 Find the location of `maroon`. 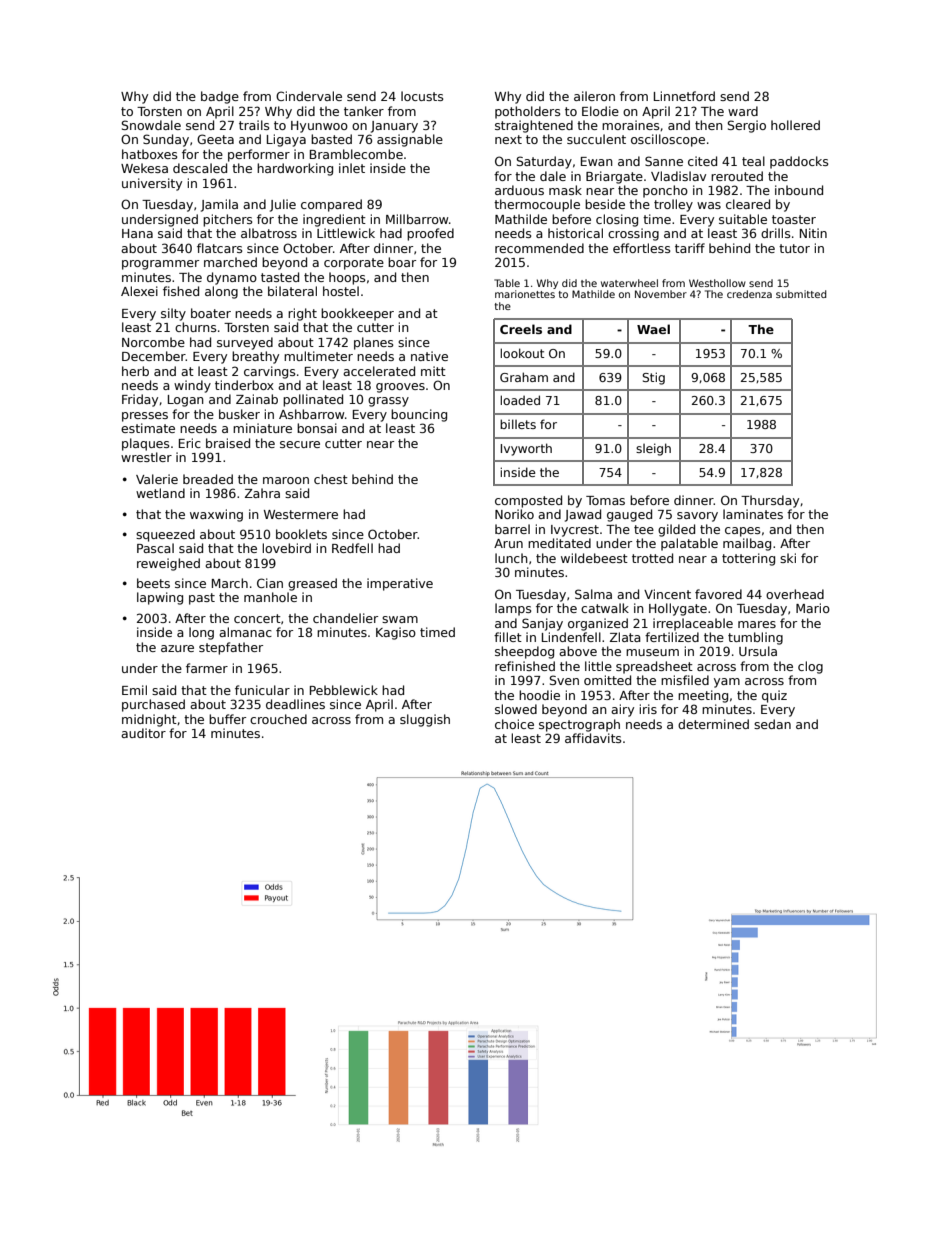

maroon is located at coordinates (286, 480).
